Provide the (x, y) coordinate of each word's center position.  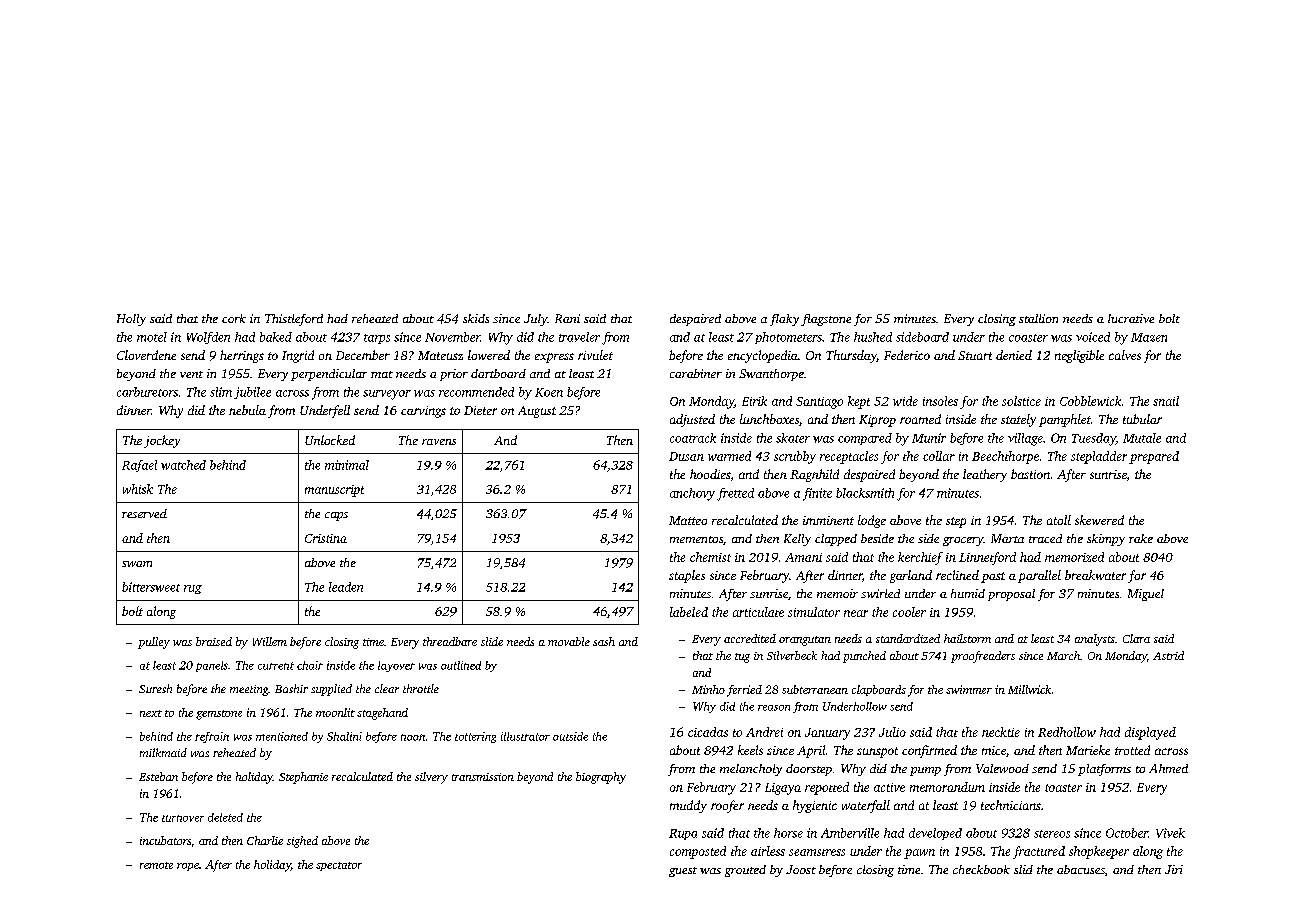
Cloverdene (146, 355)
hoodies (710, 474)
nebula (247, 410)
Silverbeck (792, 655)
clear (387, 688)
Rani (567, 318)
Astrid (1168, 655)
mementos (696, 539)
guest (683, 872)
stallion (1038, 318)
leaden (346, 587)
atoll (1059, 520)
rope (188, 867)
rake (1141, 538)
